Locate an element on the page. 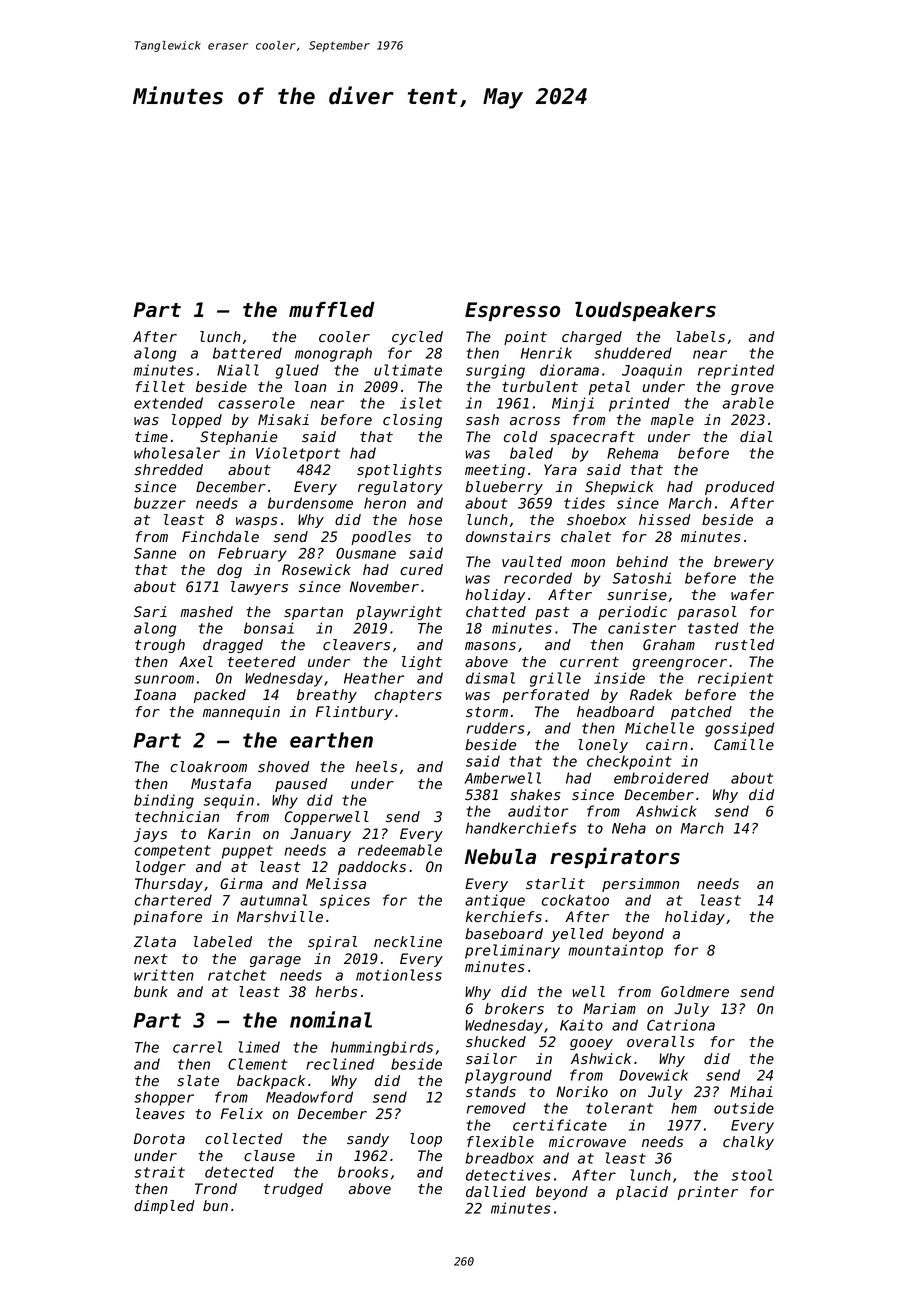  Joaquin is located at coordinates (652, 371).
